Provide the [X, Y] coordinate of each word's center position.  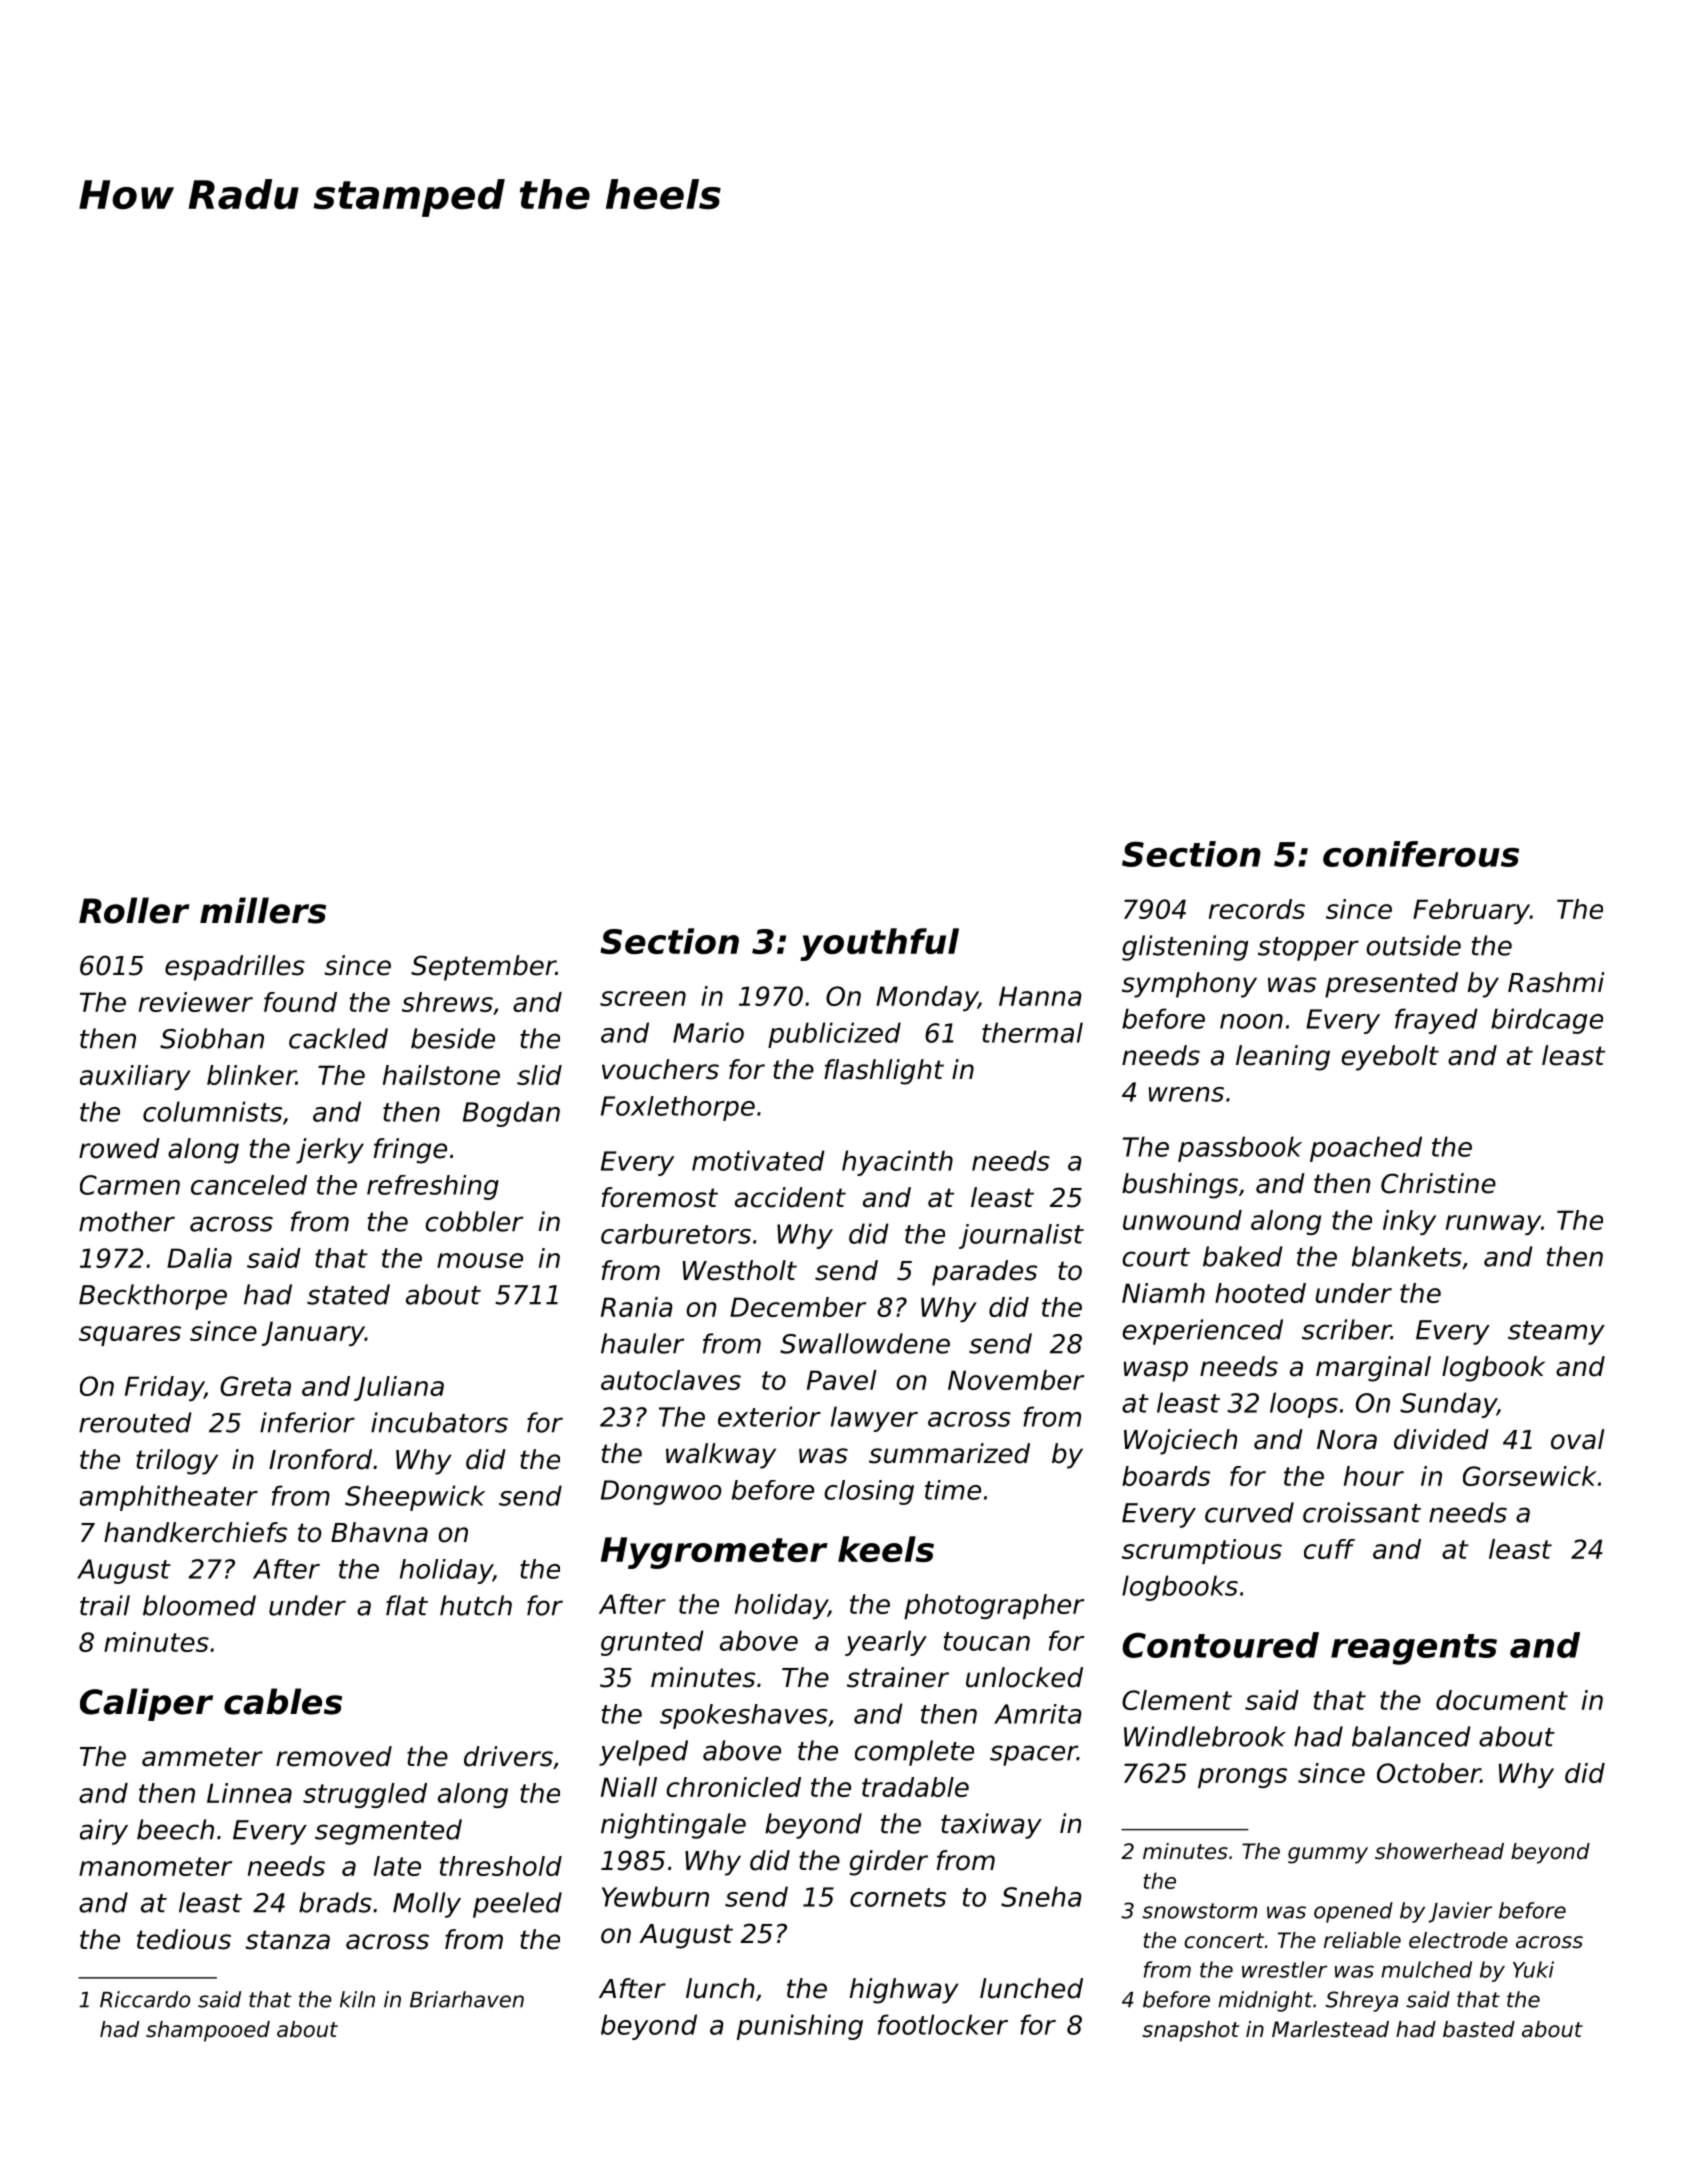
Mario [708, 1032]
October [1429, 1773]
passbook [1240, 1149]
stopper [1308, 949]
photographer [994, 1606]
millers [263, 910]
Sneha [1041, 1896]
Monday [927, 998]
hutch [476, 1605]
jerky [330, 1151]
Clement [1177, 1700]
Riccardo [145, 1999]
